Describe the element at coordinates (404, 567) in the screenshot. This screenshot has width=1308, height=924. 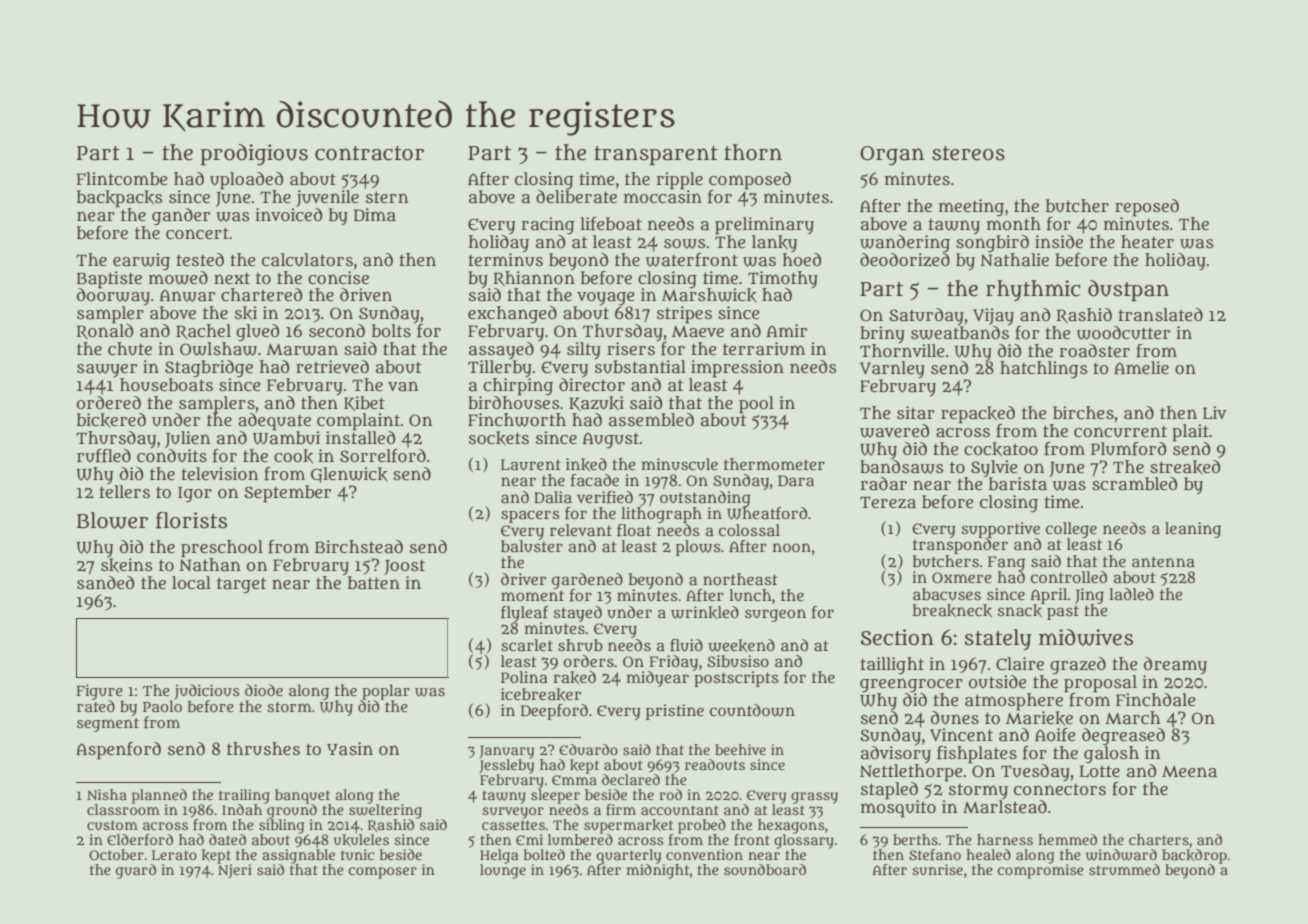
I see `Joost` at that location.
